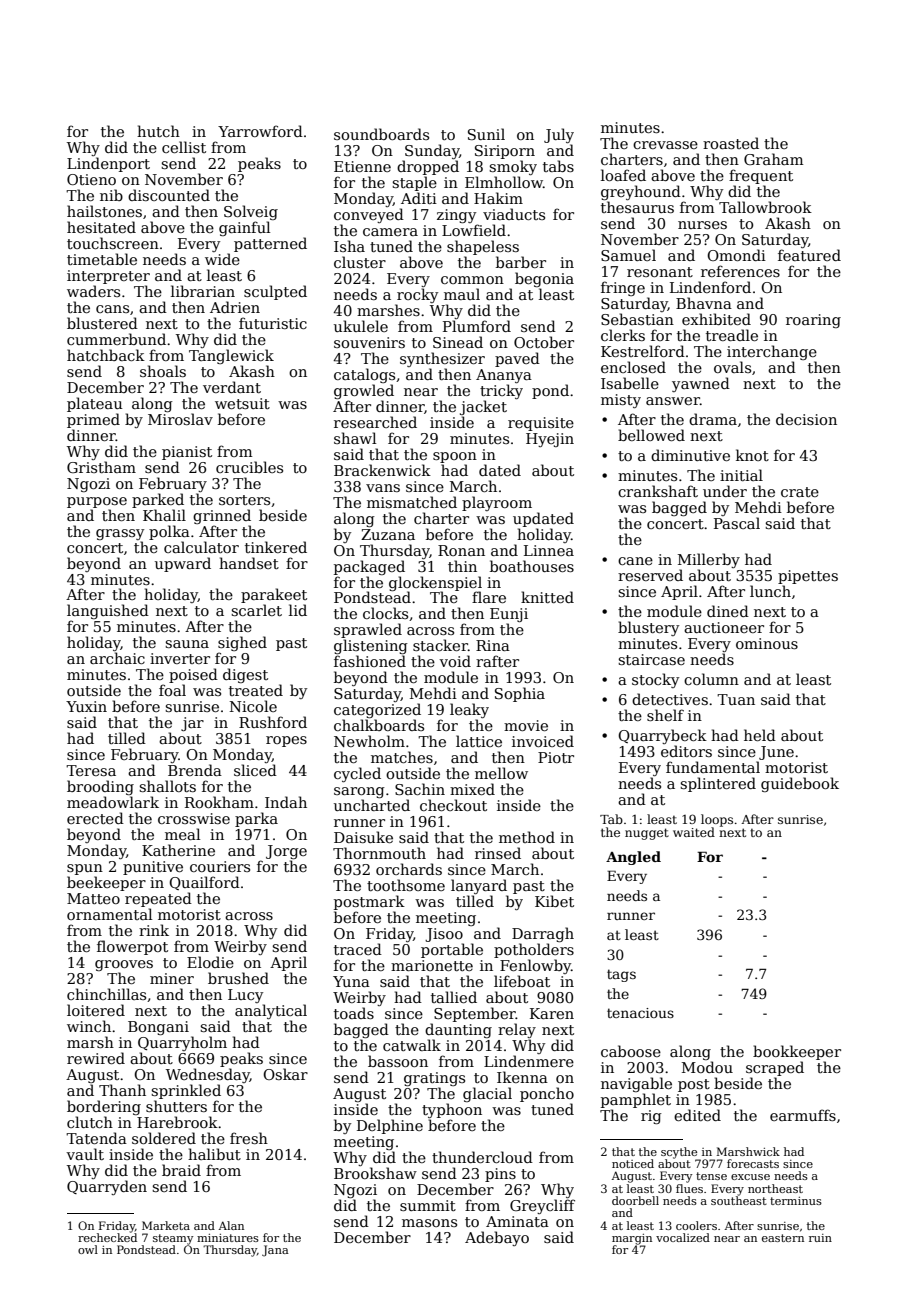 The height and width of the page is (1316, 908). I want to click on verdant, so click(232, 387).
